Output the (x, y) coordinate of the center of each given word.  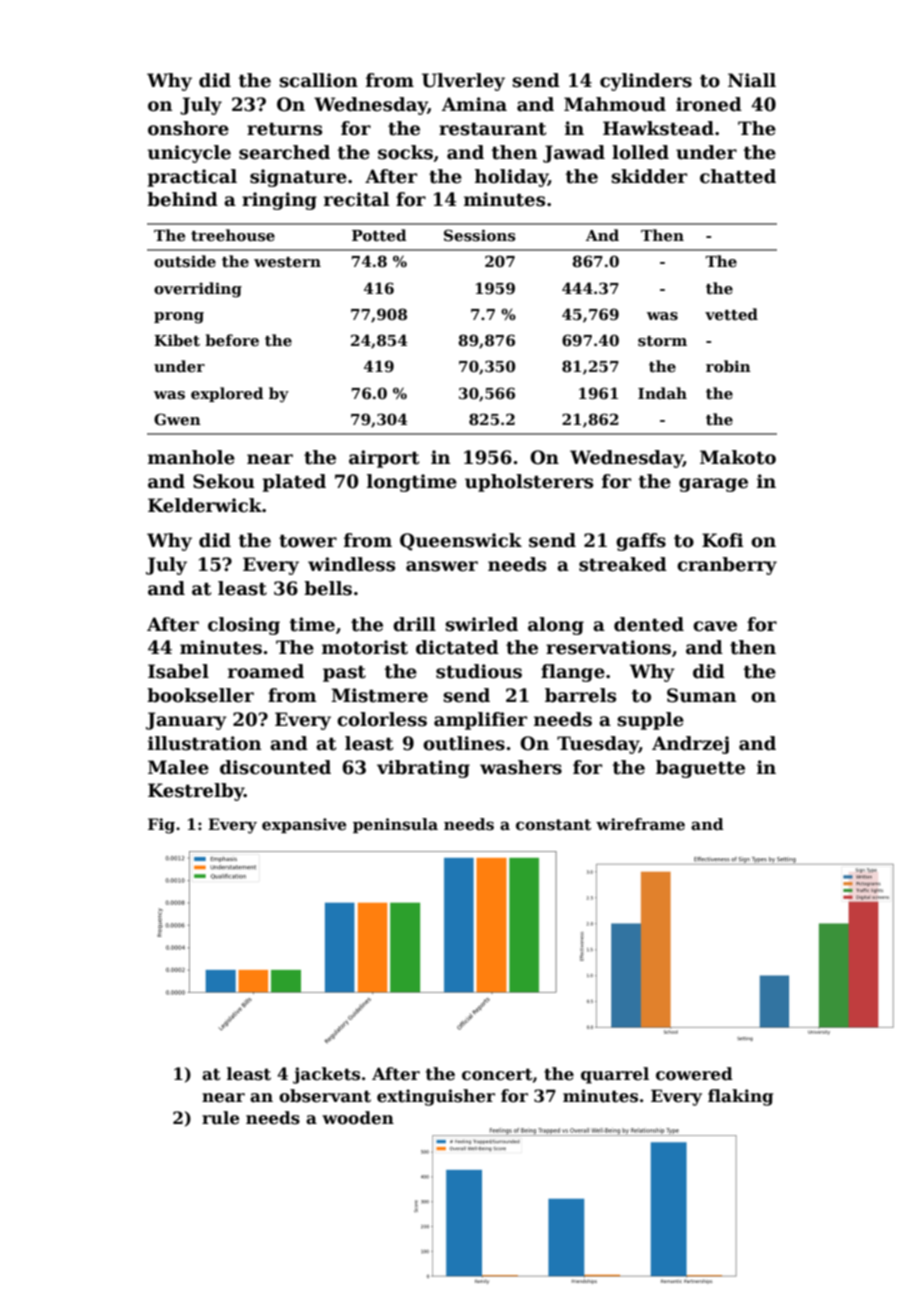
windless (351, 564)
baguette (700, 769)
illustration (204, 743)
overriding (198, 290)
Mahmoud (615, 104)
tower (308, 541)
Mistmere (379, 695)
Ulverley (463, 82)
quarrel (615, 1075)
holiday (511, 178)
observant (325, 1096)
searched (284, 152)
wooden (358, 1118)
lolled (640, 152)
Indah (662, 393)
